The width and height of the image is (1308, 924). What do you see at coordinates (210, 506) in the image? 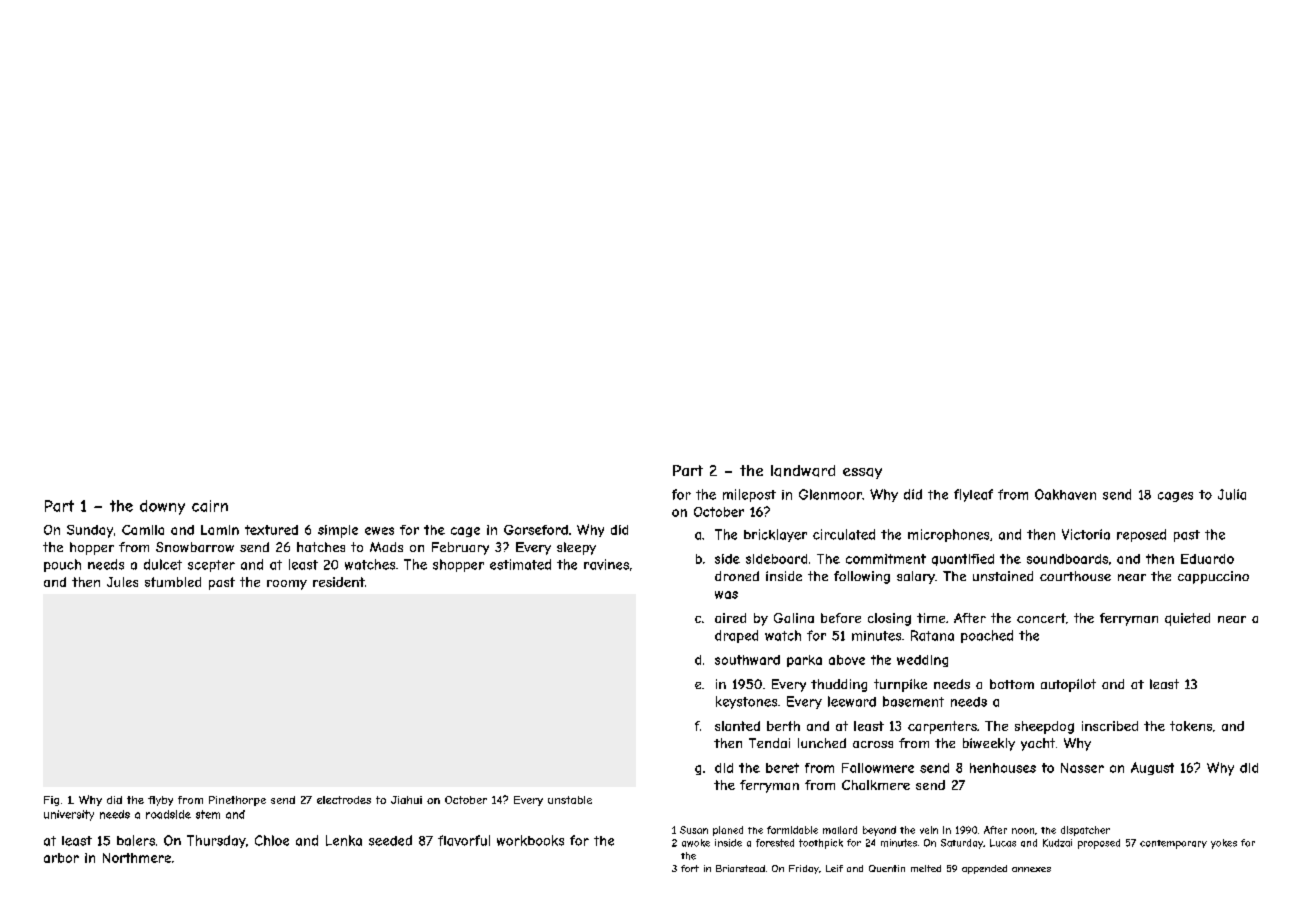
I see `cairn` at bounding box center [210, 506].
